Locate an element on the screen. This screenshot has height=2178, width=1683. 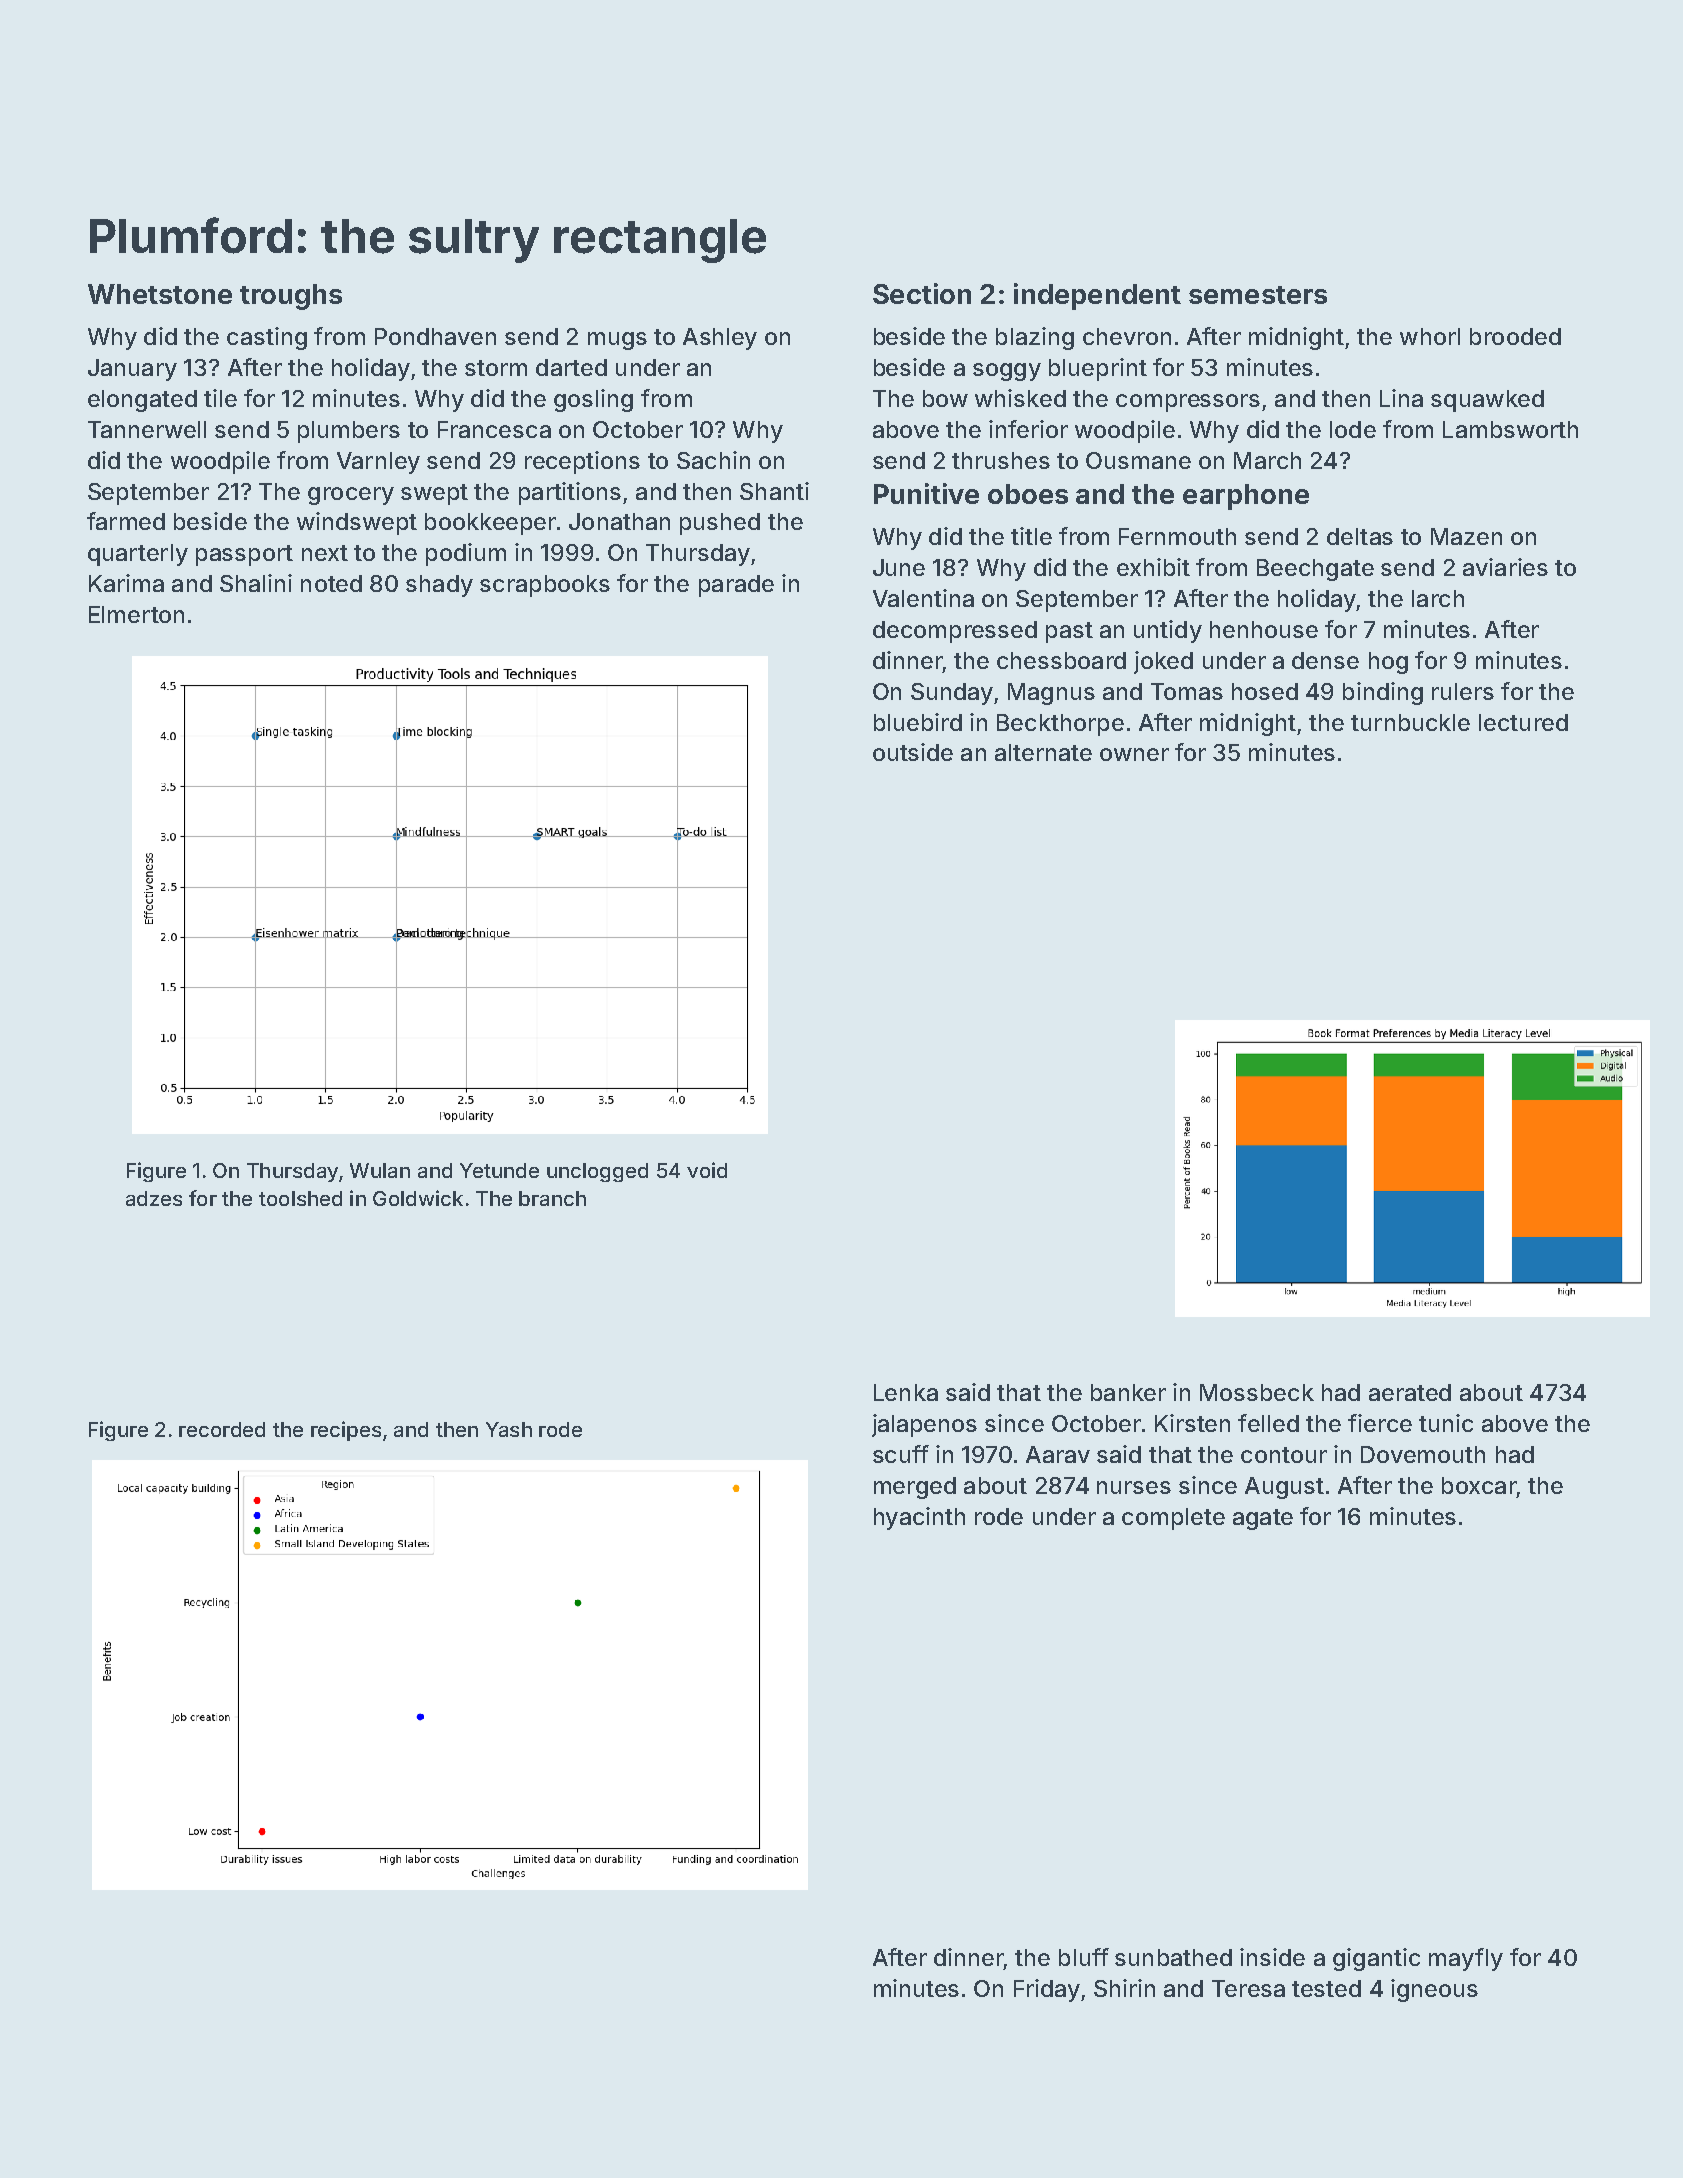
void is located at coordinates (707, 1170).
